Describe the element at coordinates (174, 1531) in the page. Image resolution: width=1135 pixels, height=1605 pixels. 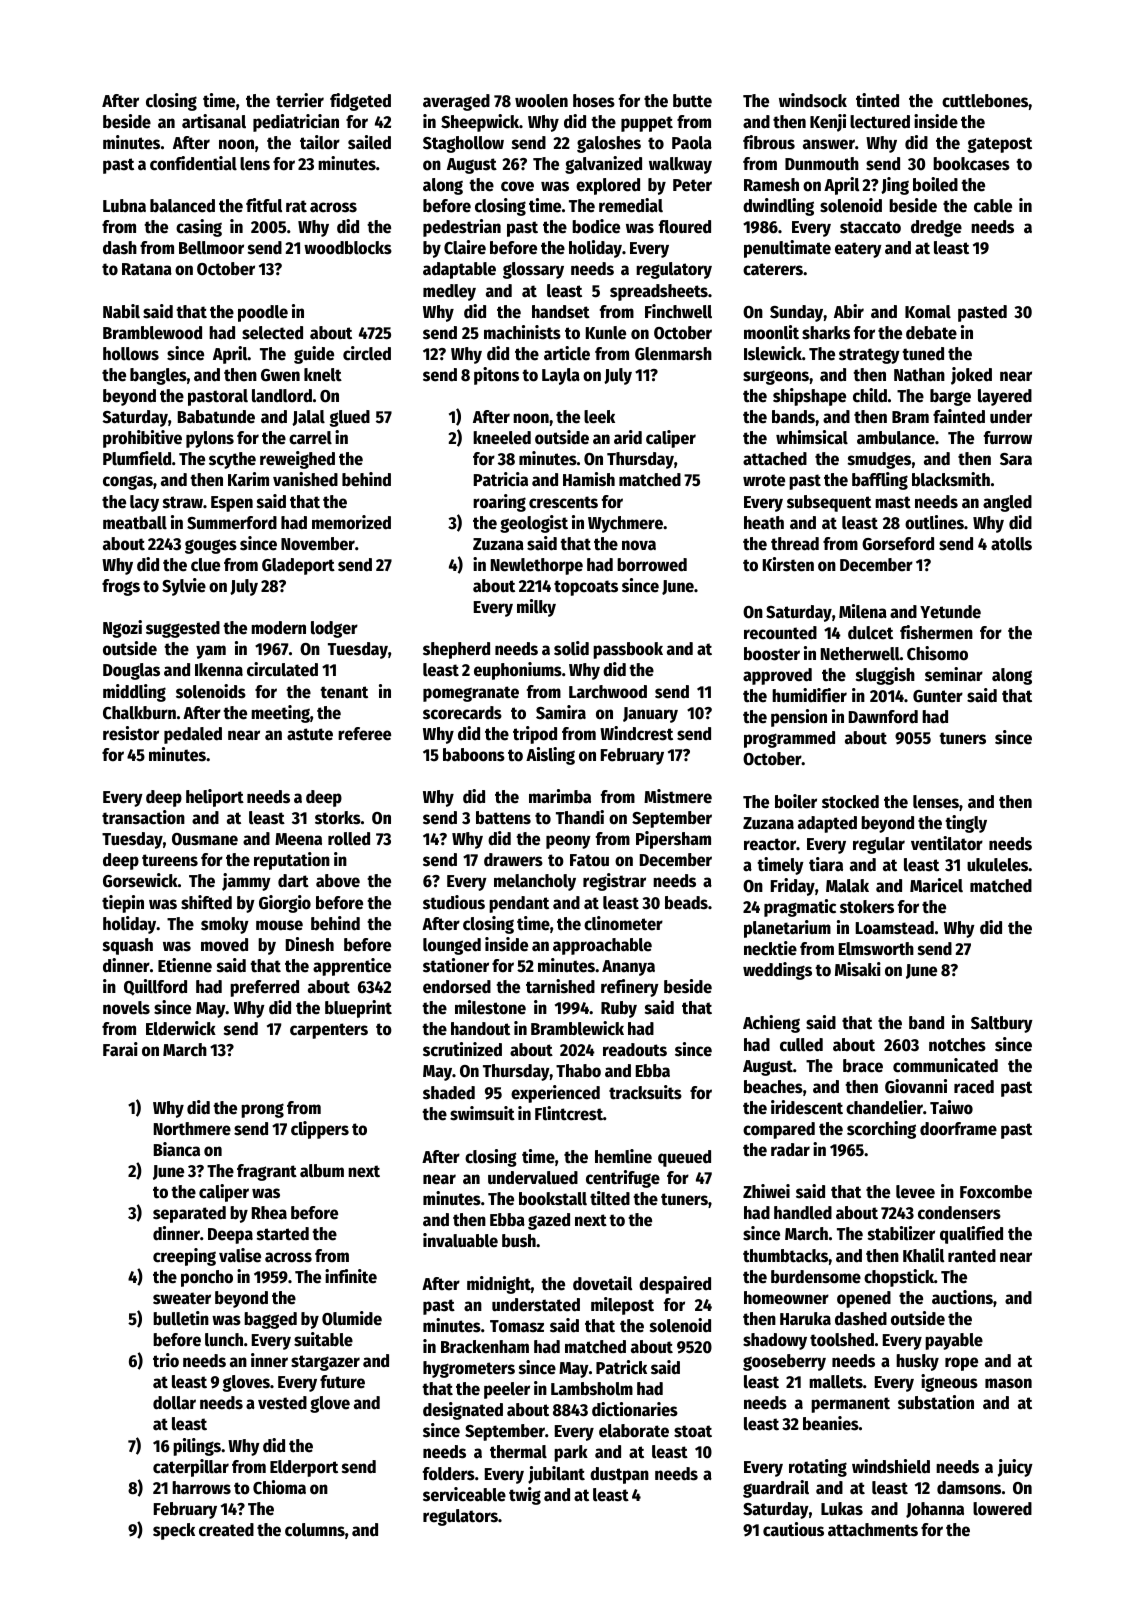
I see `speck` at that location.
